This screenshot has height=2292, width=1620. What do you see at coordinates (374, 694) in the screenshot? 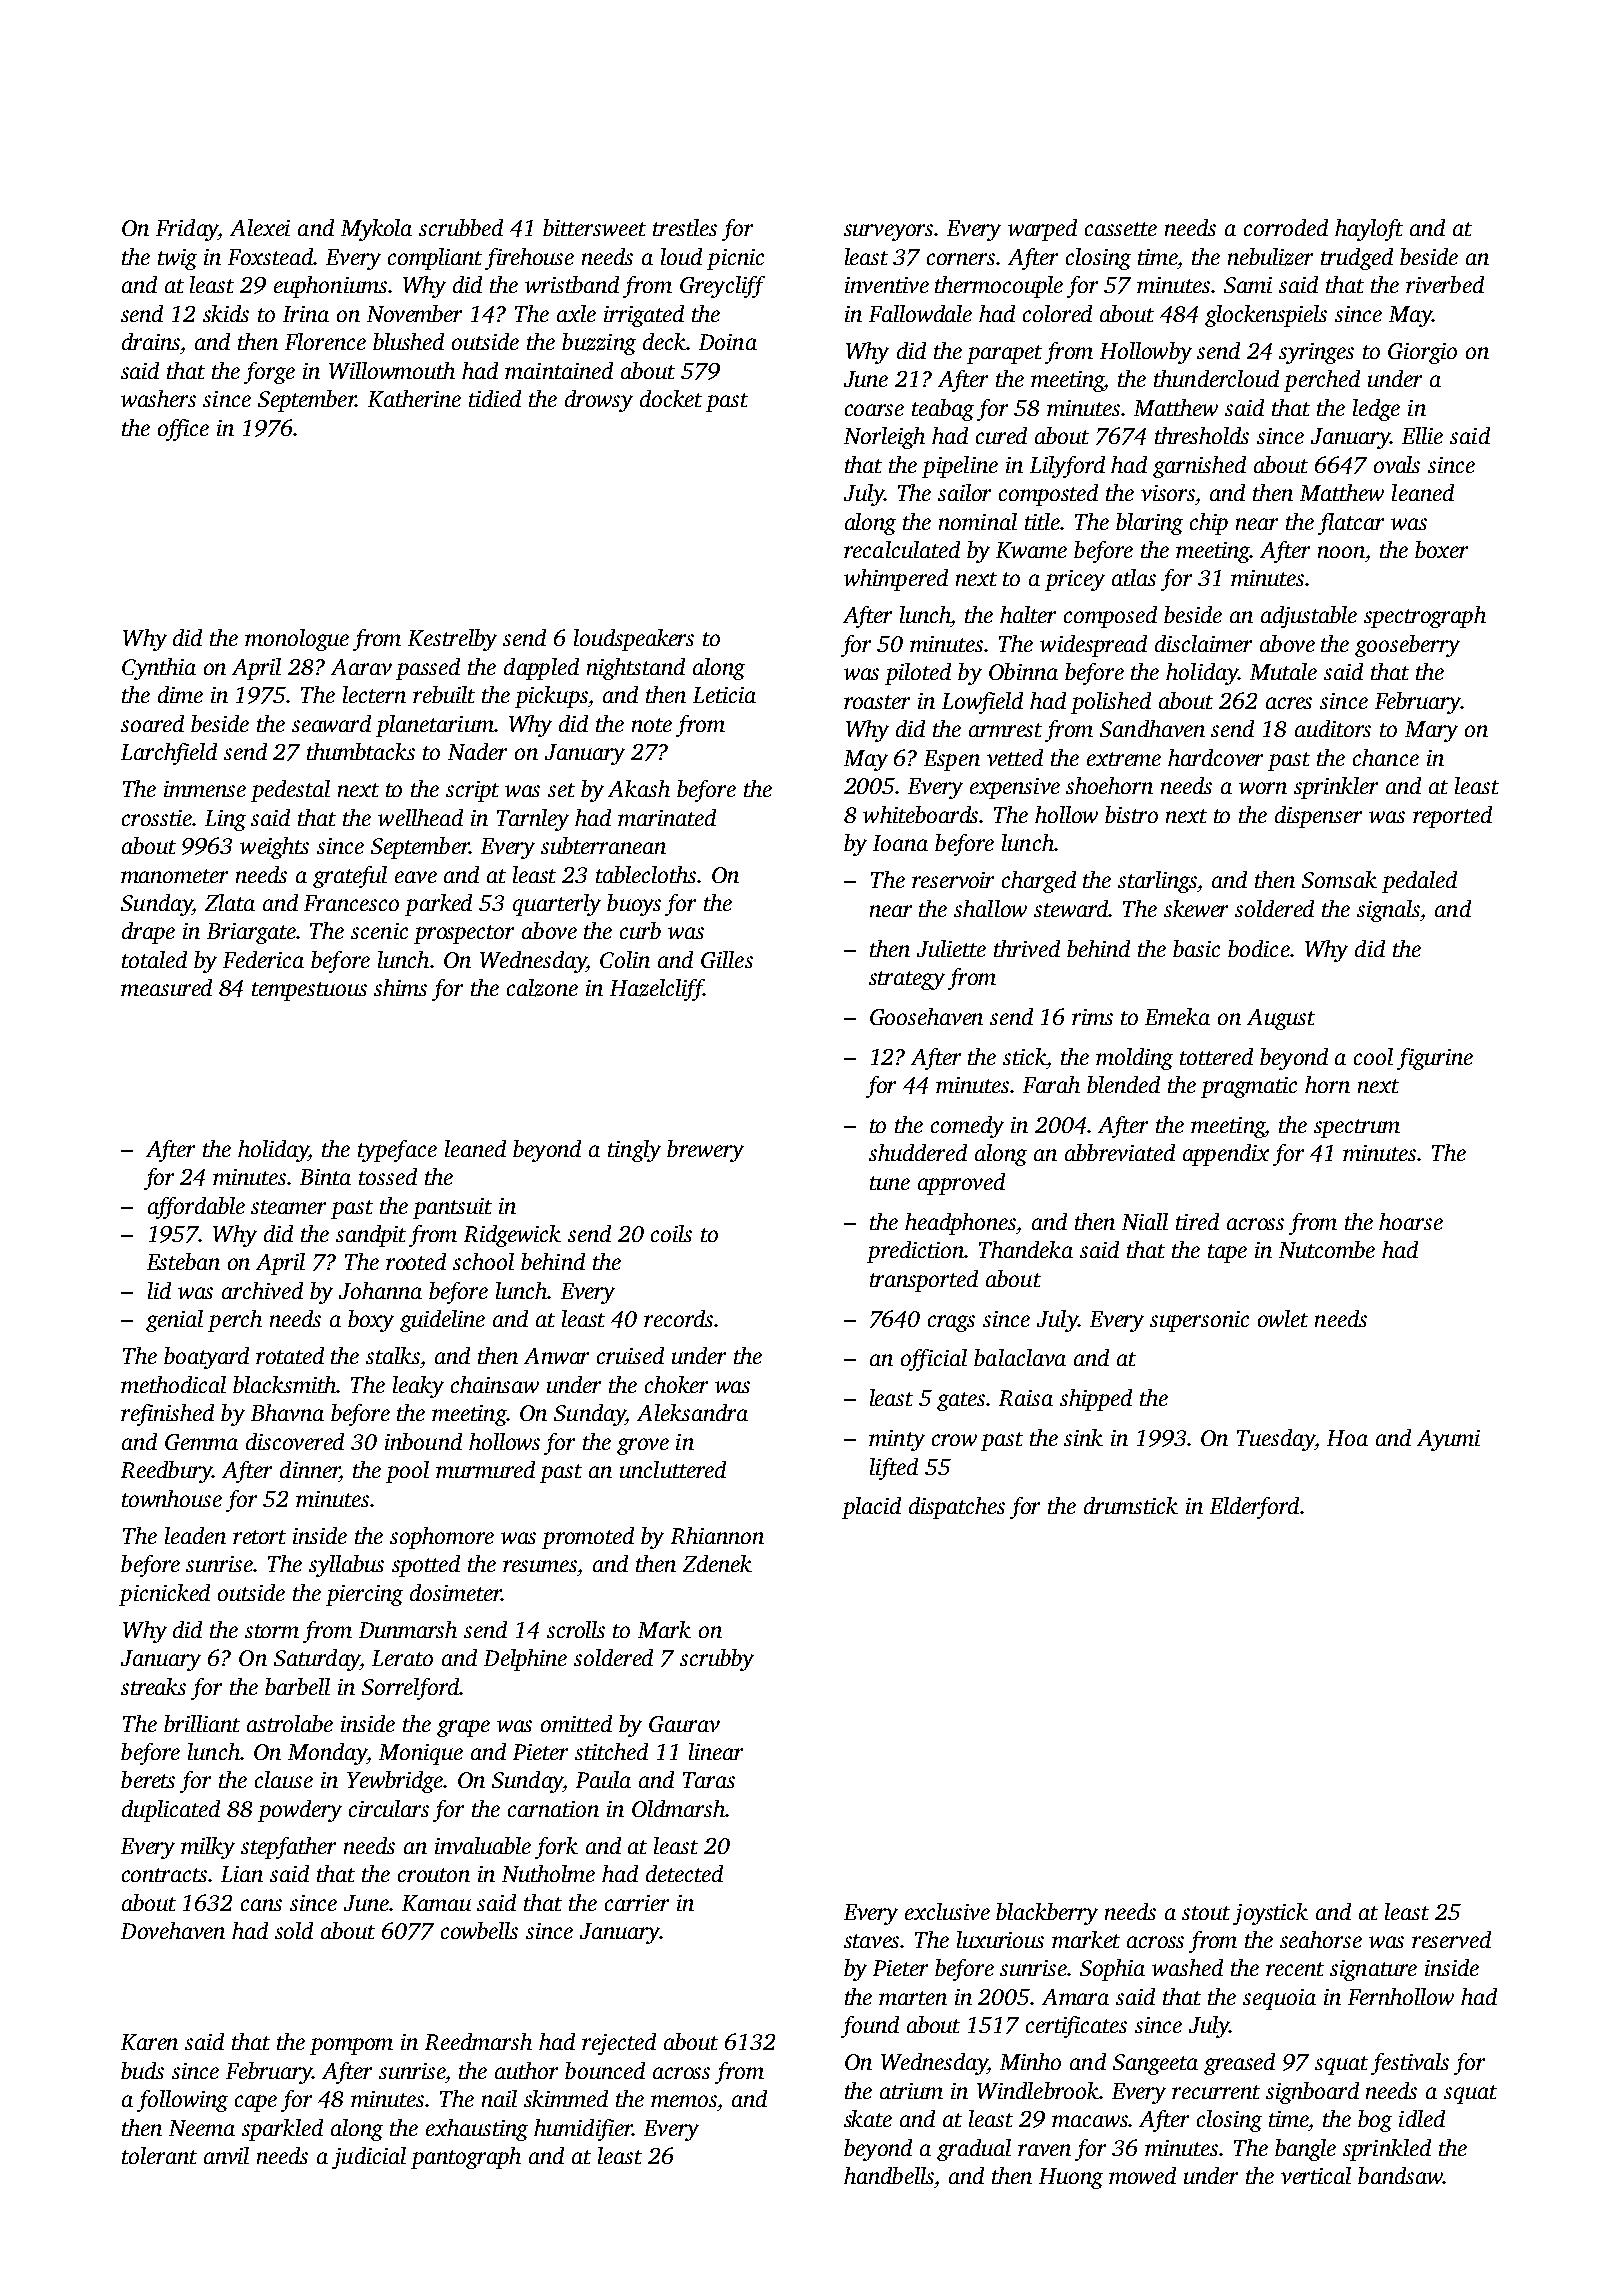
I see `lectern` at bounding box center [374, 694].
